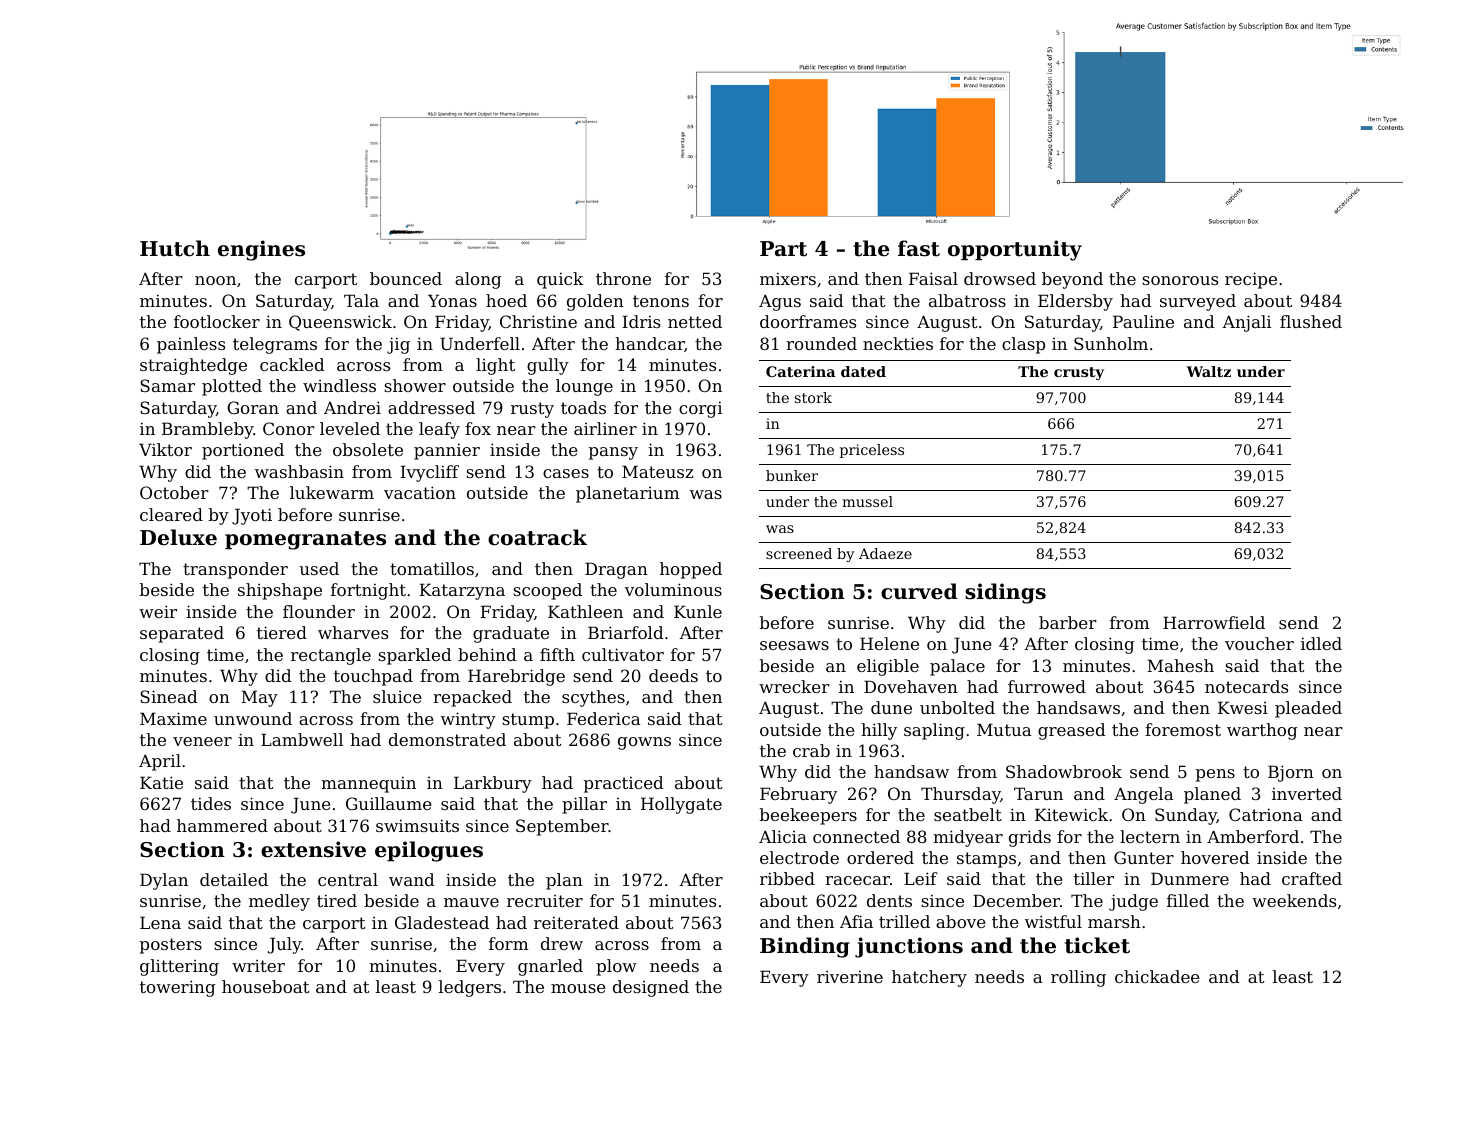  Describe the element at coordinates (799, 553) in the document. I see `screened` at that location.
